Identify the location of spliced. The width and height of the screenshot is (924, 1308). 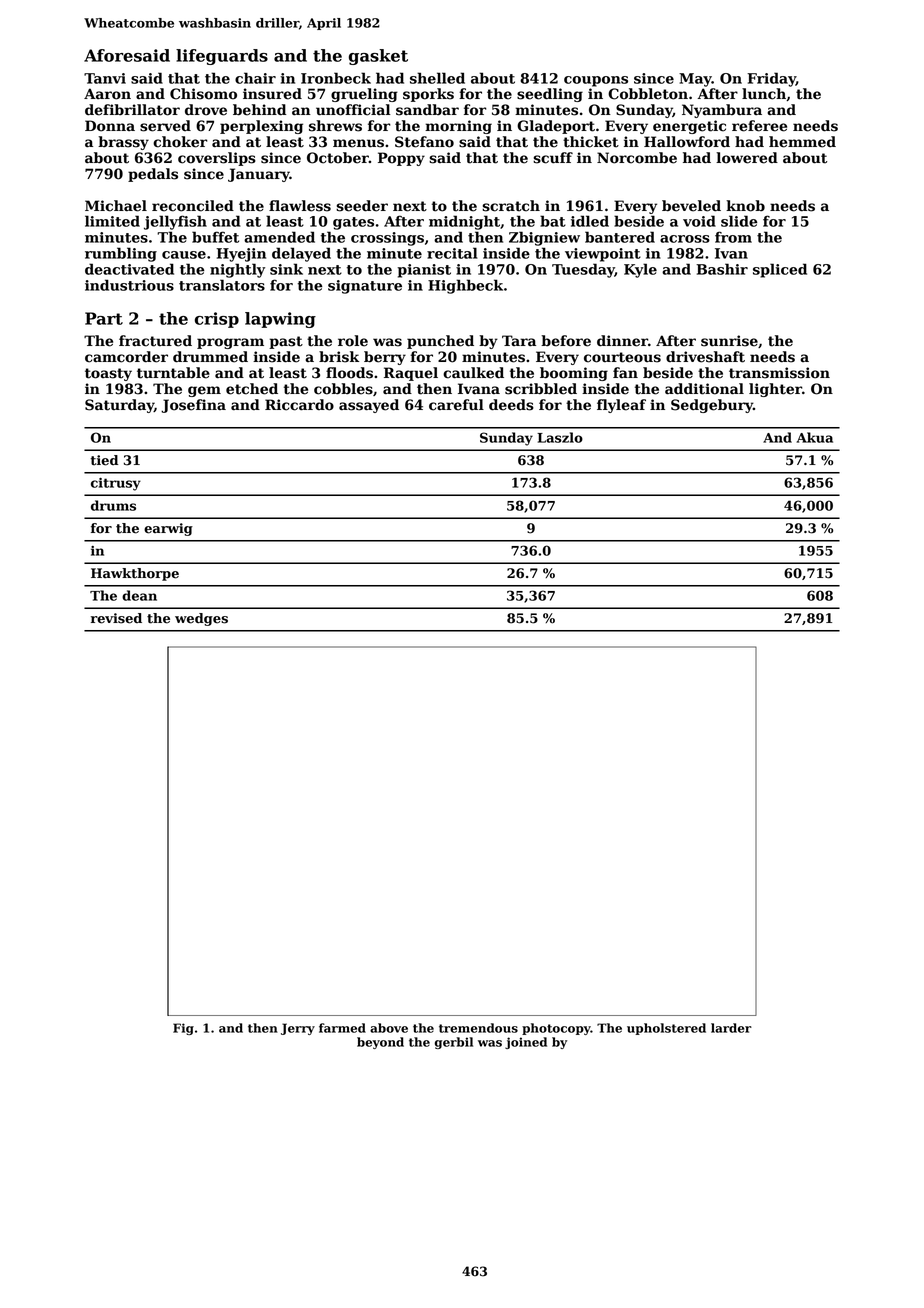
(780, 270).
